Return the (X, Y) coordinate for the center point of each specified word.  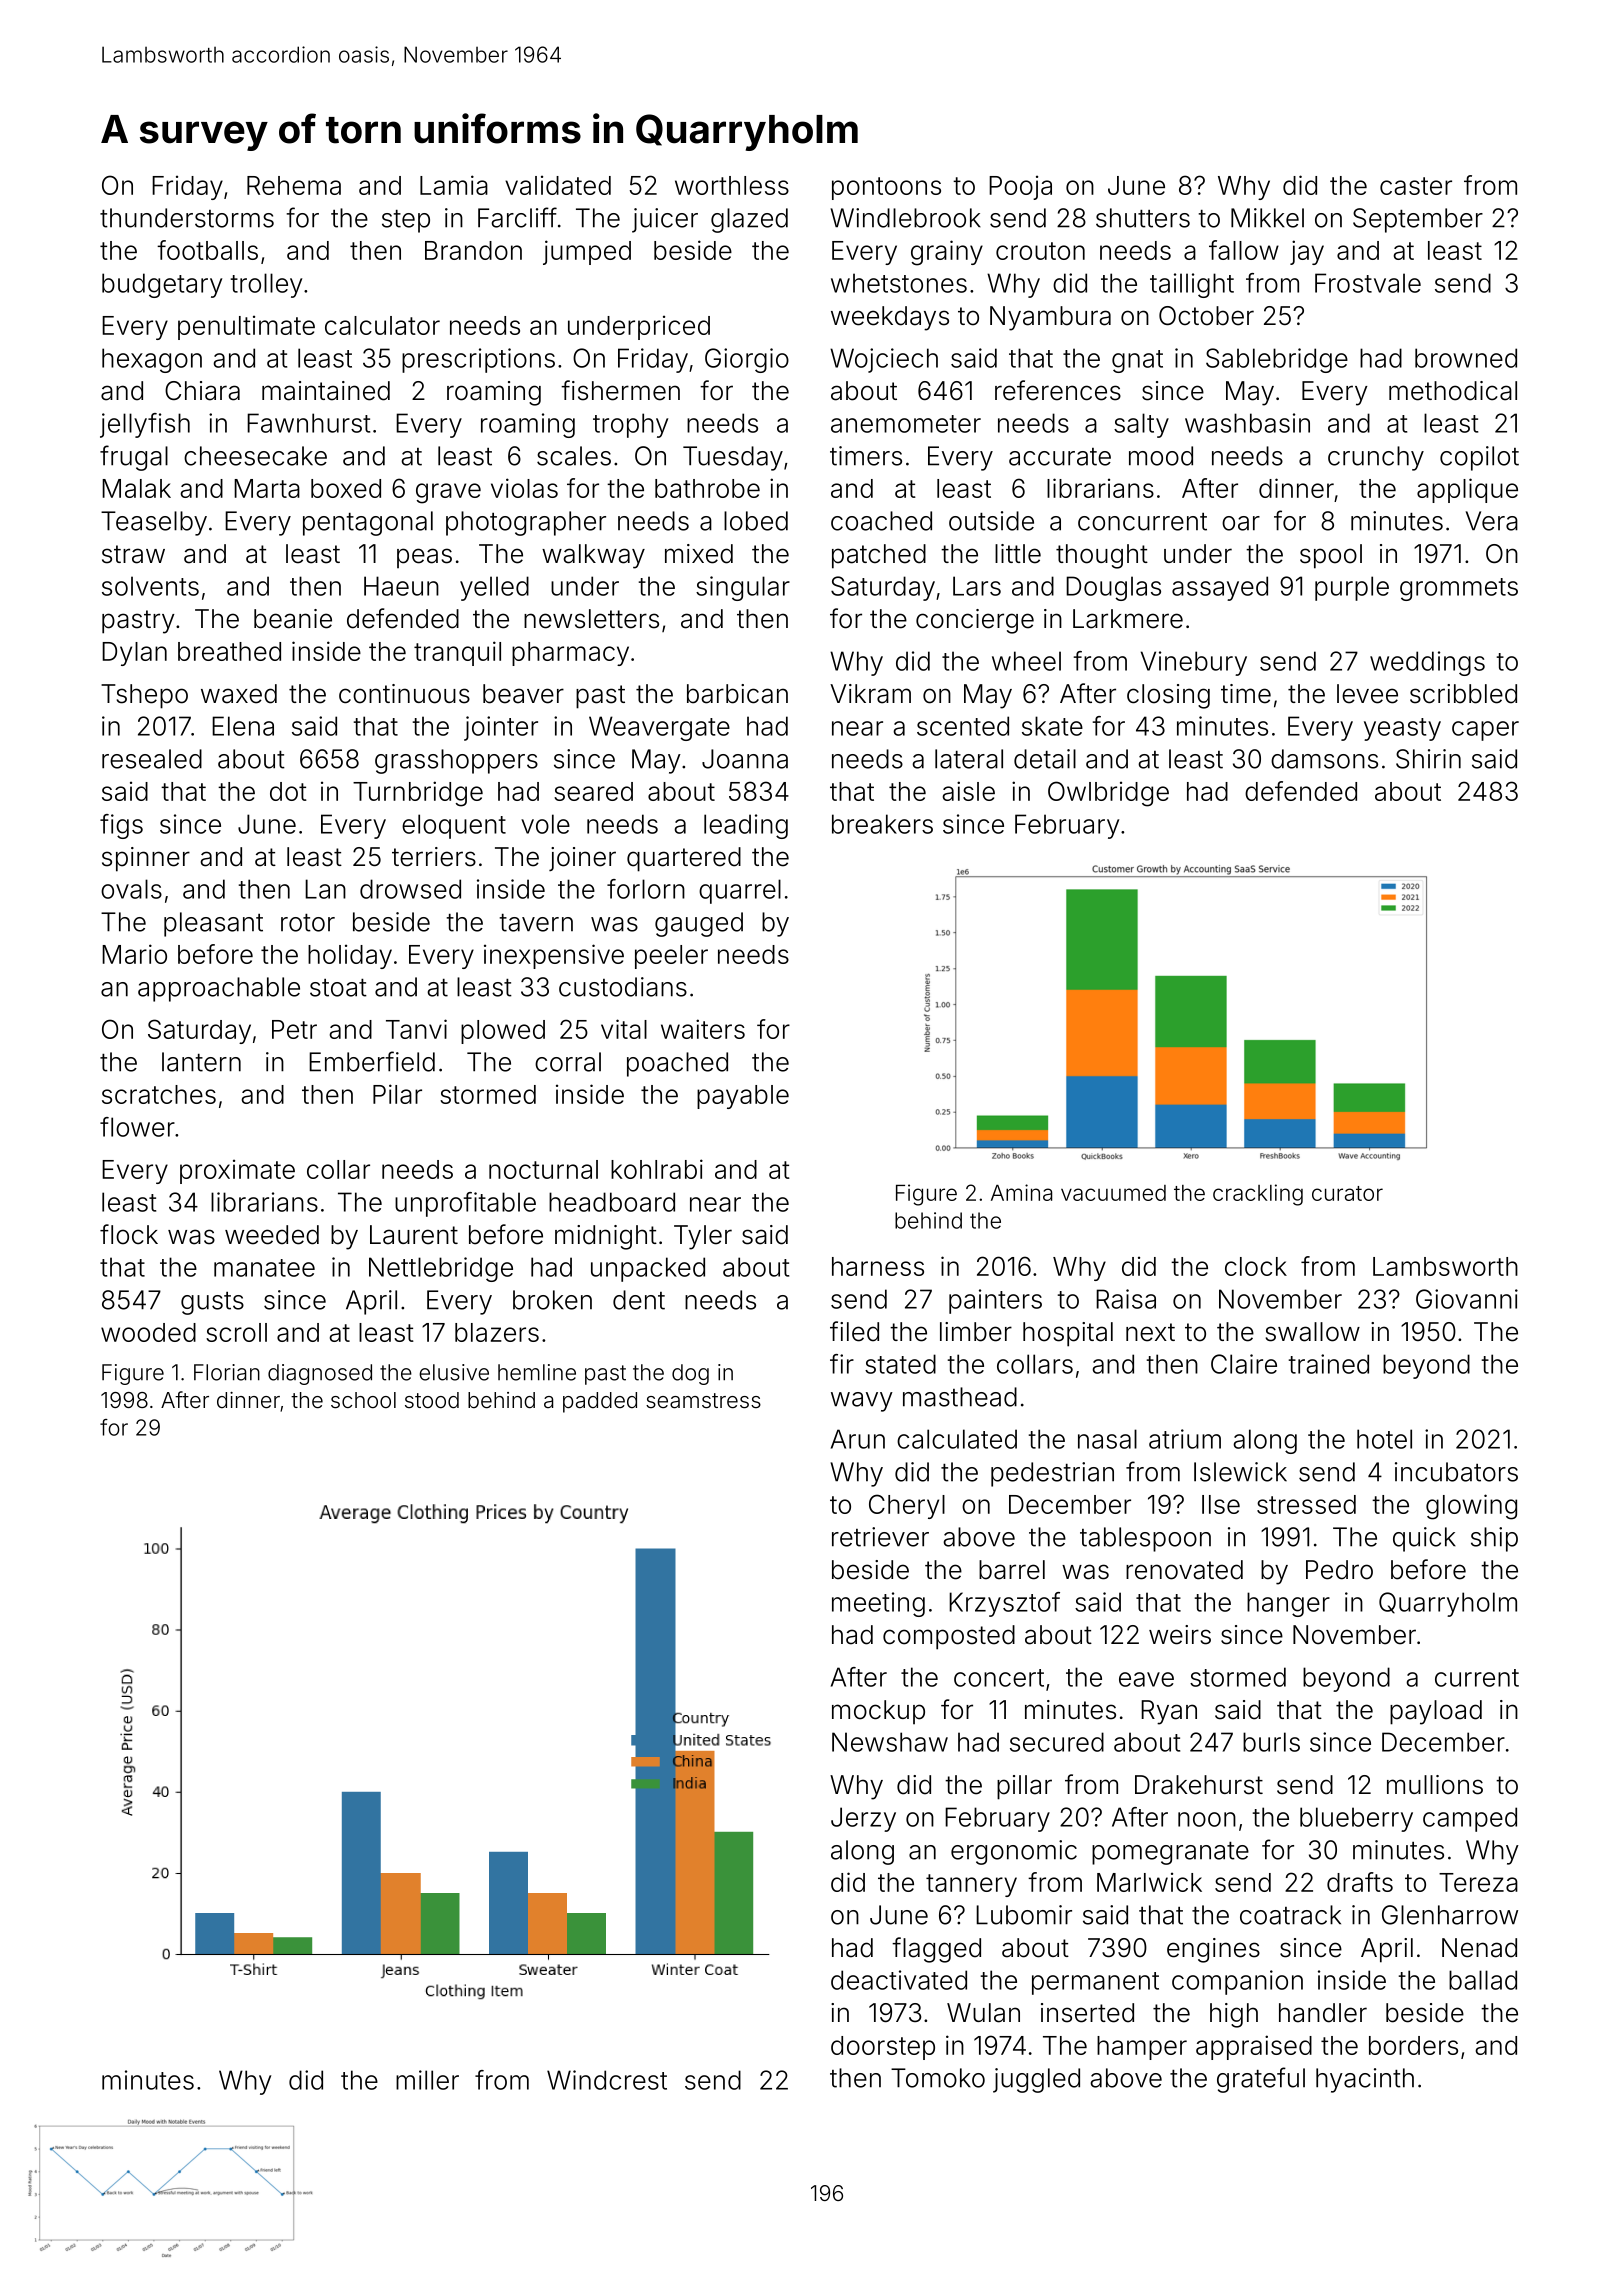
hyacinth (1365, 2080)
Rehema (294, 185)
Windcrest (607, 2080)
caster (1416, 186)
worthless (732, 185)
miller (427, 2080)
